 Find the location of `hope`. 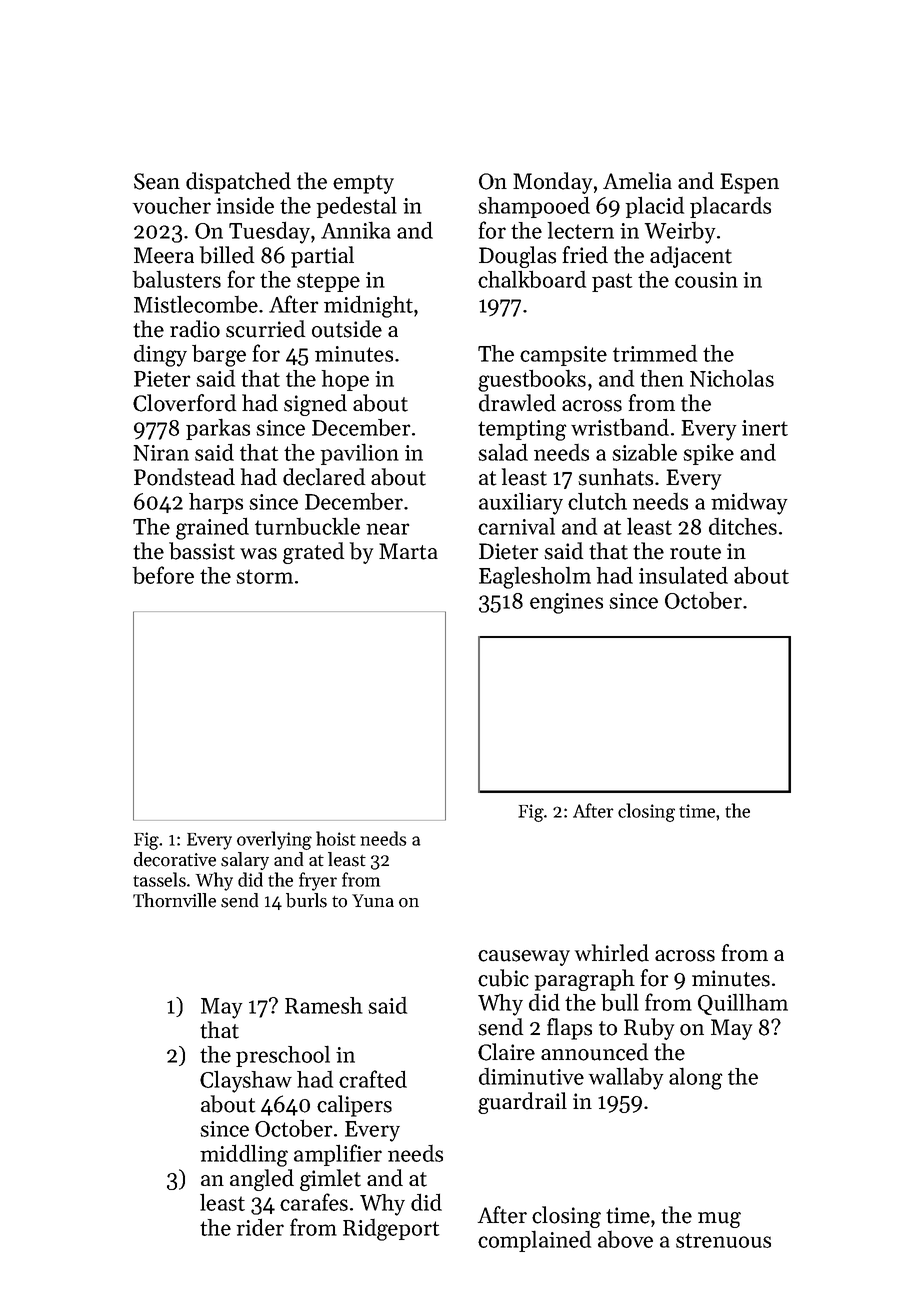

hope is located at coordinates (345, 380).
